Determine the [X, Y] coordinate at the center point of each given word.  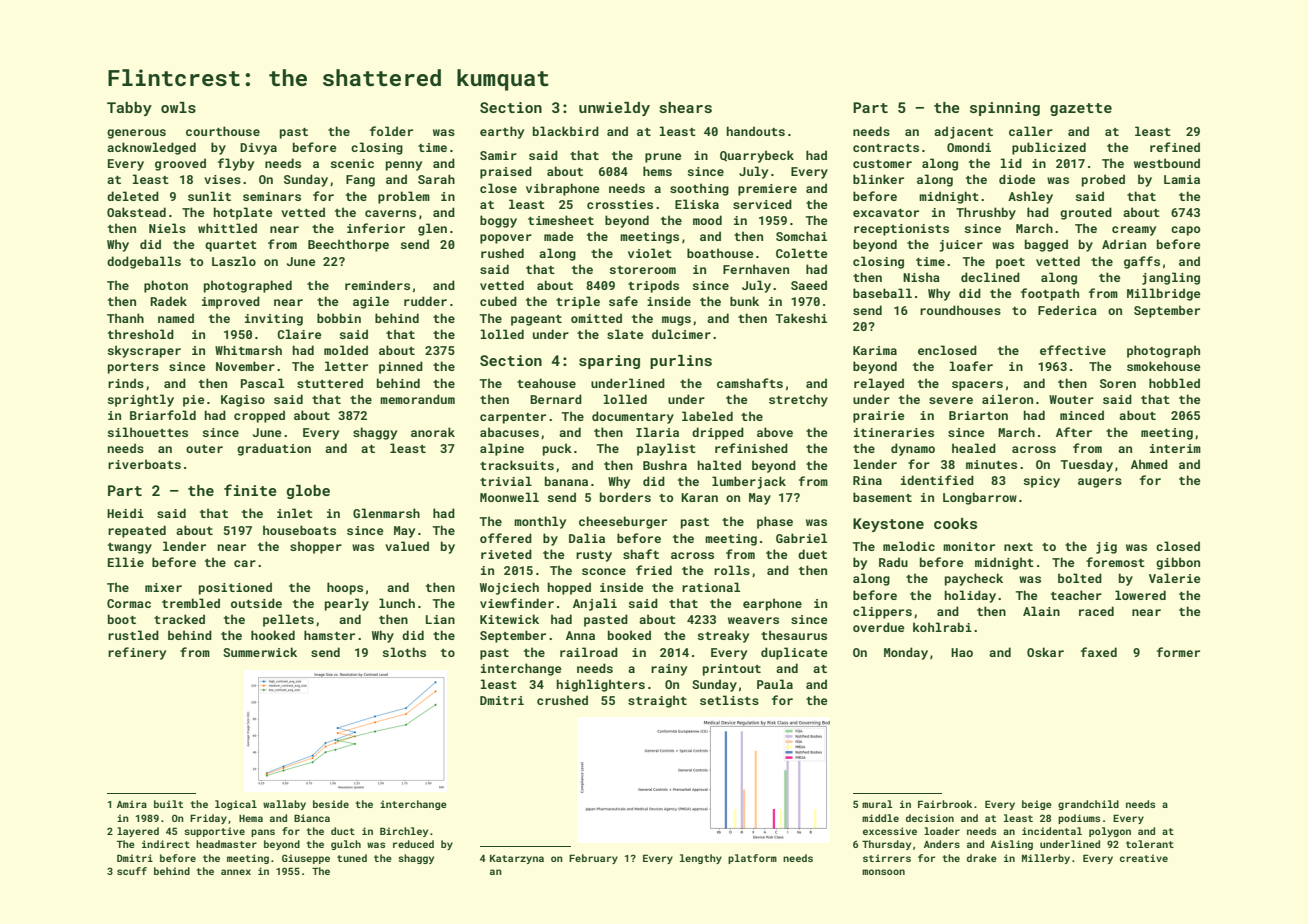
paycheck [974, 579]
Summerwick [260, 652]
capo [1185, 231]
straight [657, 701]
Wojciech [509, 588]
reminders [377, 285]
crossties [620, 204]
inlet [295, 513]
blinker [878, 179]
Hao [962, 652]
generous [136, 134]
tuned [352, 858]
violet [650, 253]
